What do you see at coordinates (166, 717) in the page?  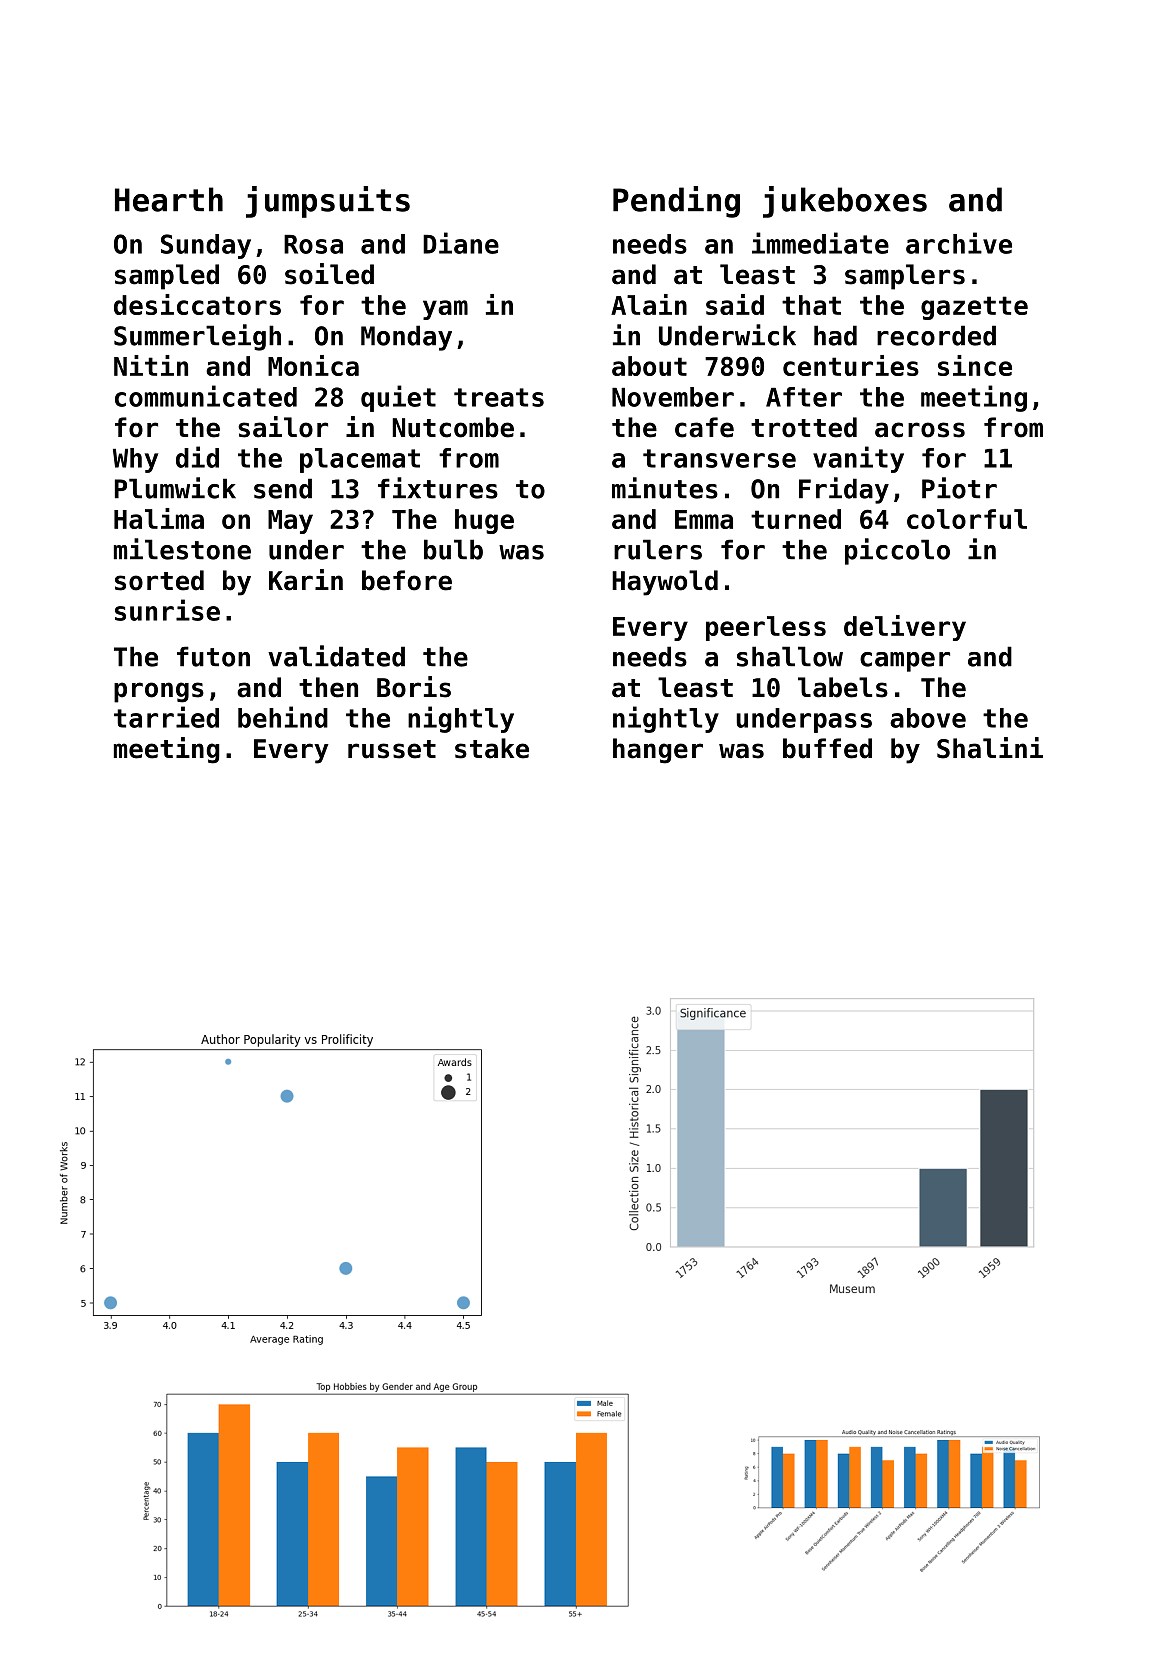 I see `tarried` at bounding box center [166, 717].
